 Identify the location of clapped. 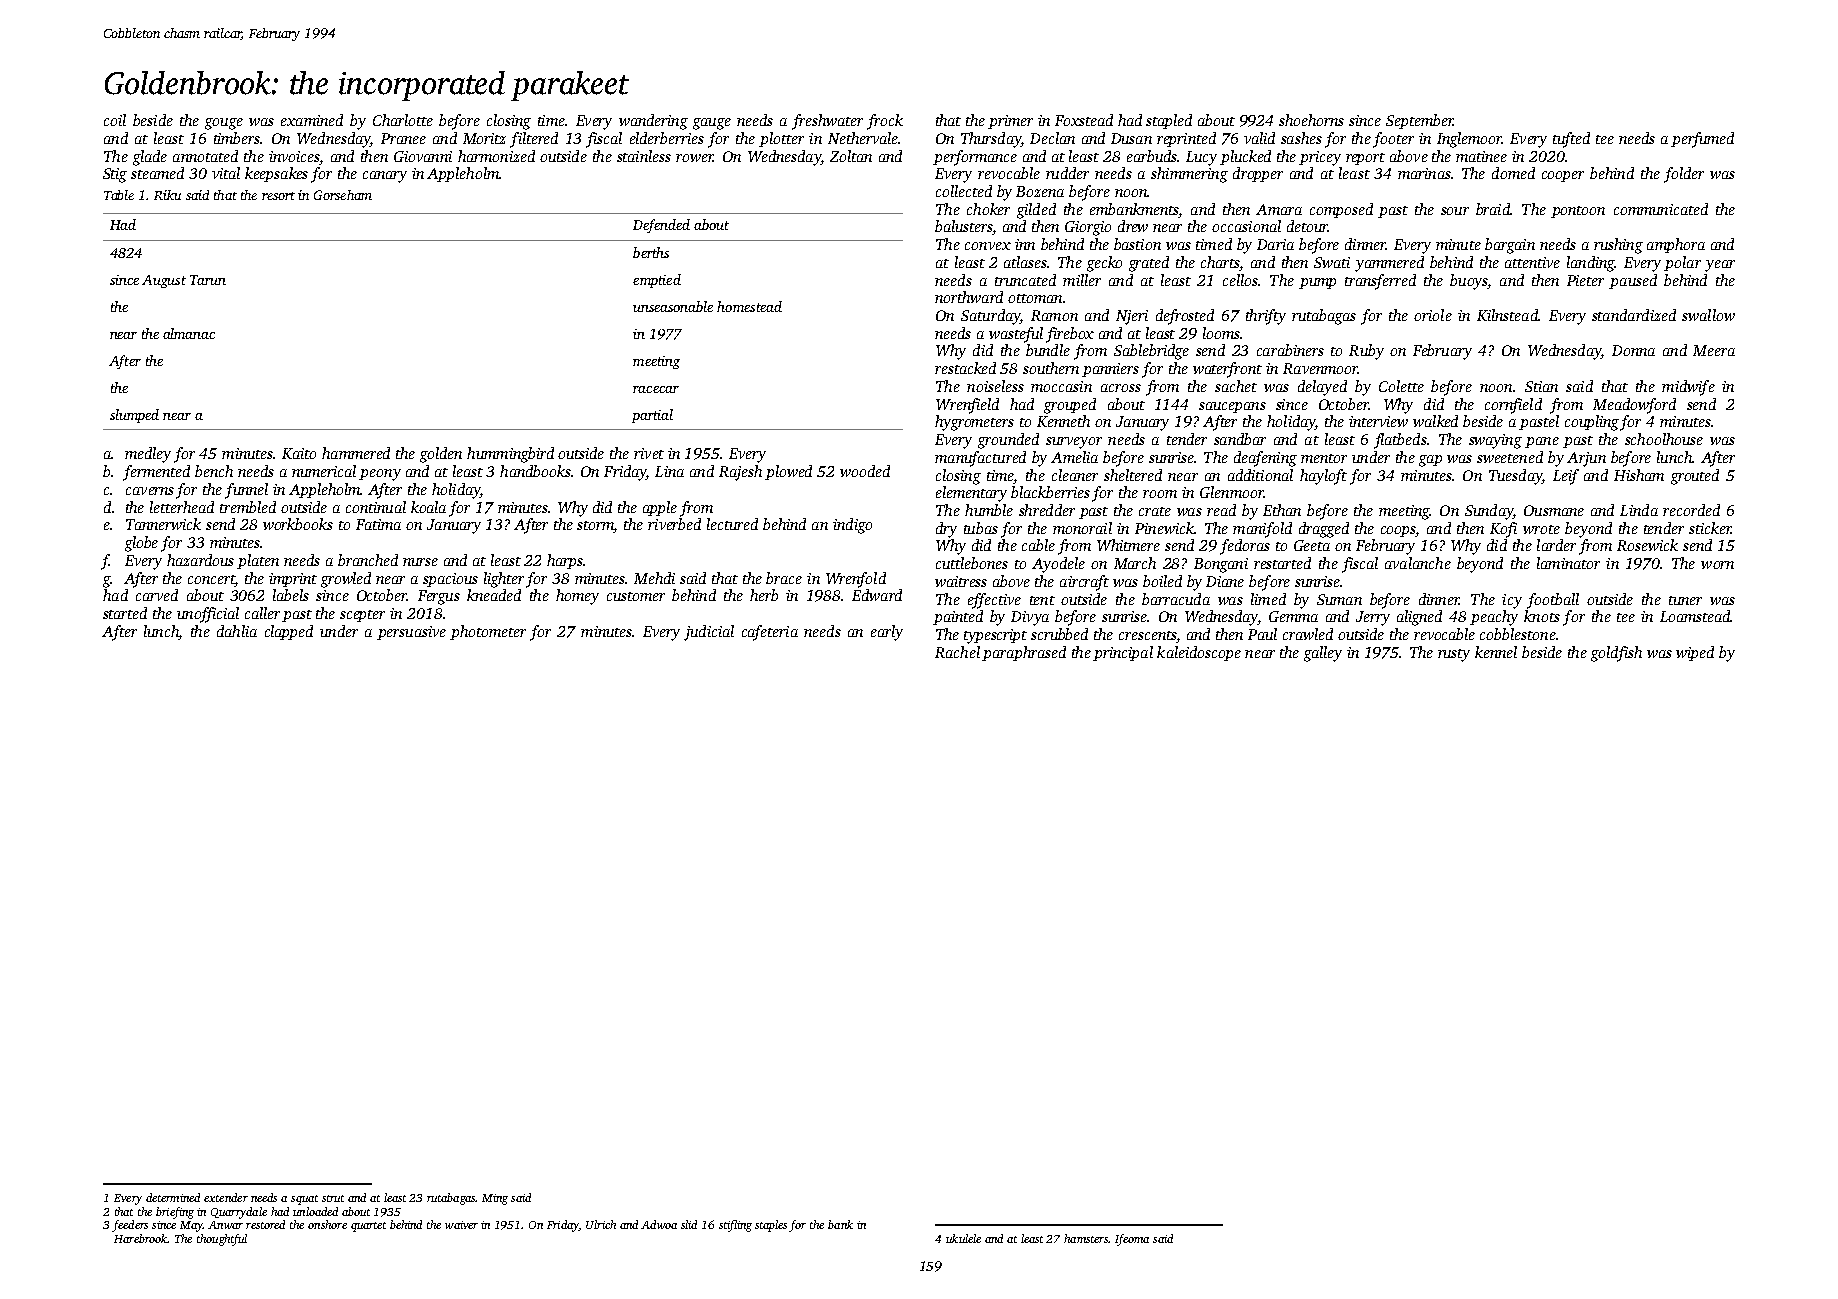
(289, 632).
